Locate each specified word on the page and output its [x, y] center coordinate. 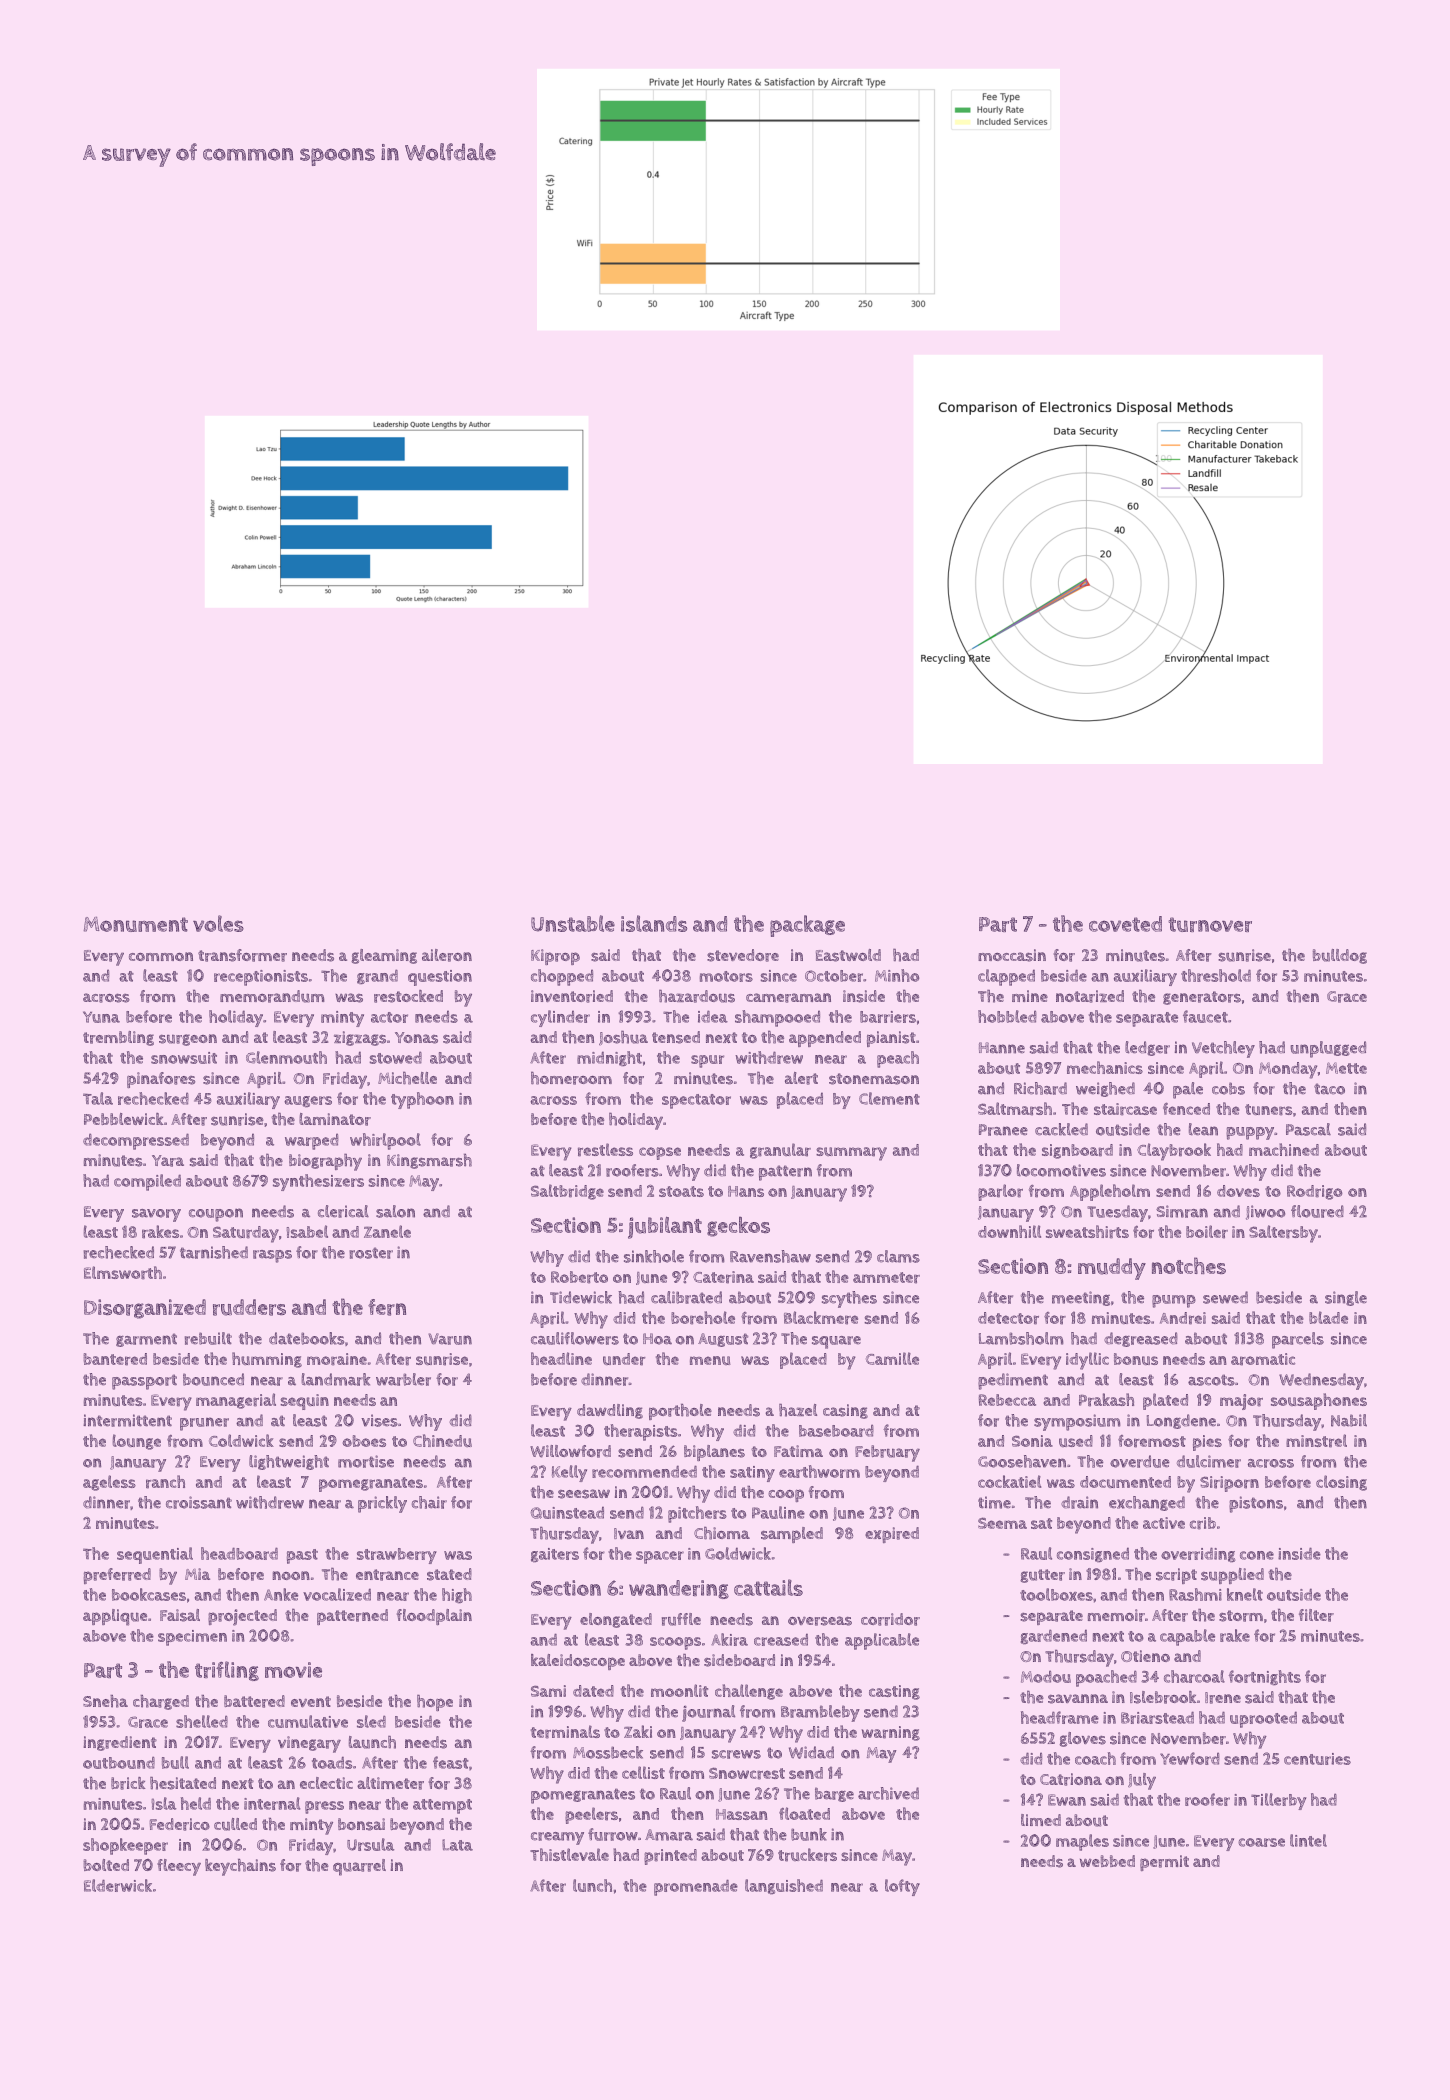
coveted [1125, 924]
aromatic [1263, 1359]
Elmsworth [123, 1273]
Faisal [180, 1615]
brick [128, 1783]
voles [218, 923]
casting [894, 1692]
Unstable [573, 923]
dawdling [610, 1411]
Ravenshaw [770, 1256]
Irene [1223, 1698]
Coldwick [241, 1440]
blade [1328, 1317]
